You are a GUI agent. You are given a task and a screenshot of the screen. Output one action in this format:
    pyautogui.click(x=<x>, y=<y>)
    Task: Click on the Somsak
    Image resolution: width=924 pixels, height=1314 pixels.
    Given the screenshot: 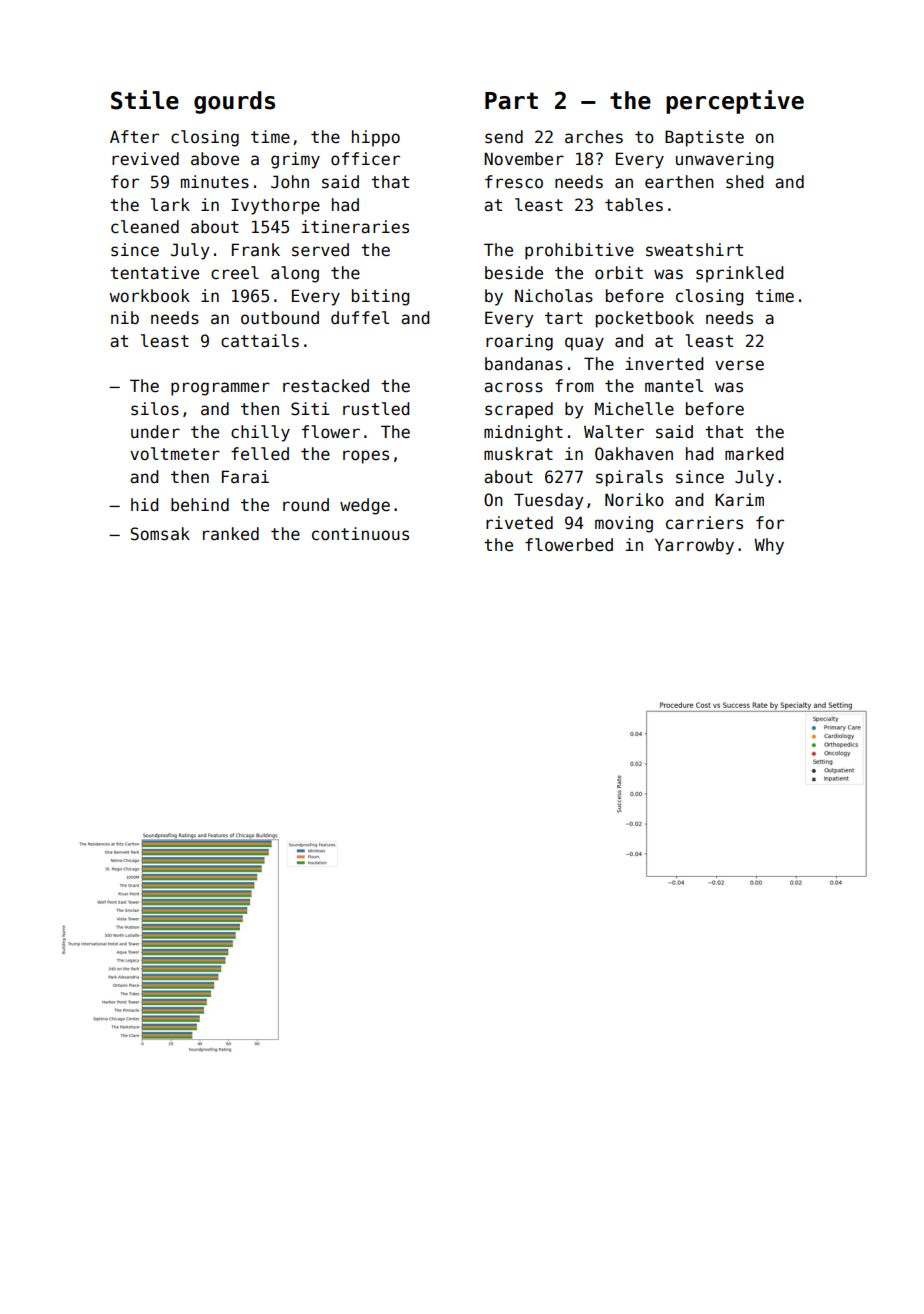 What is the action you would take?
    pyautogui.click(x=160, y=534)
